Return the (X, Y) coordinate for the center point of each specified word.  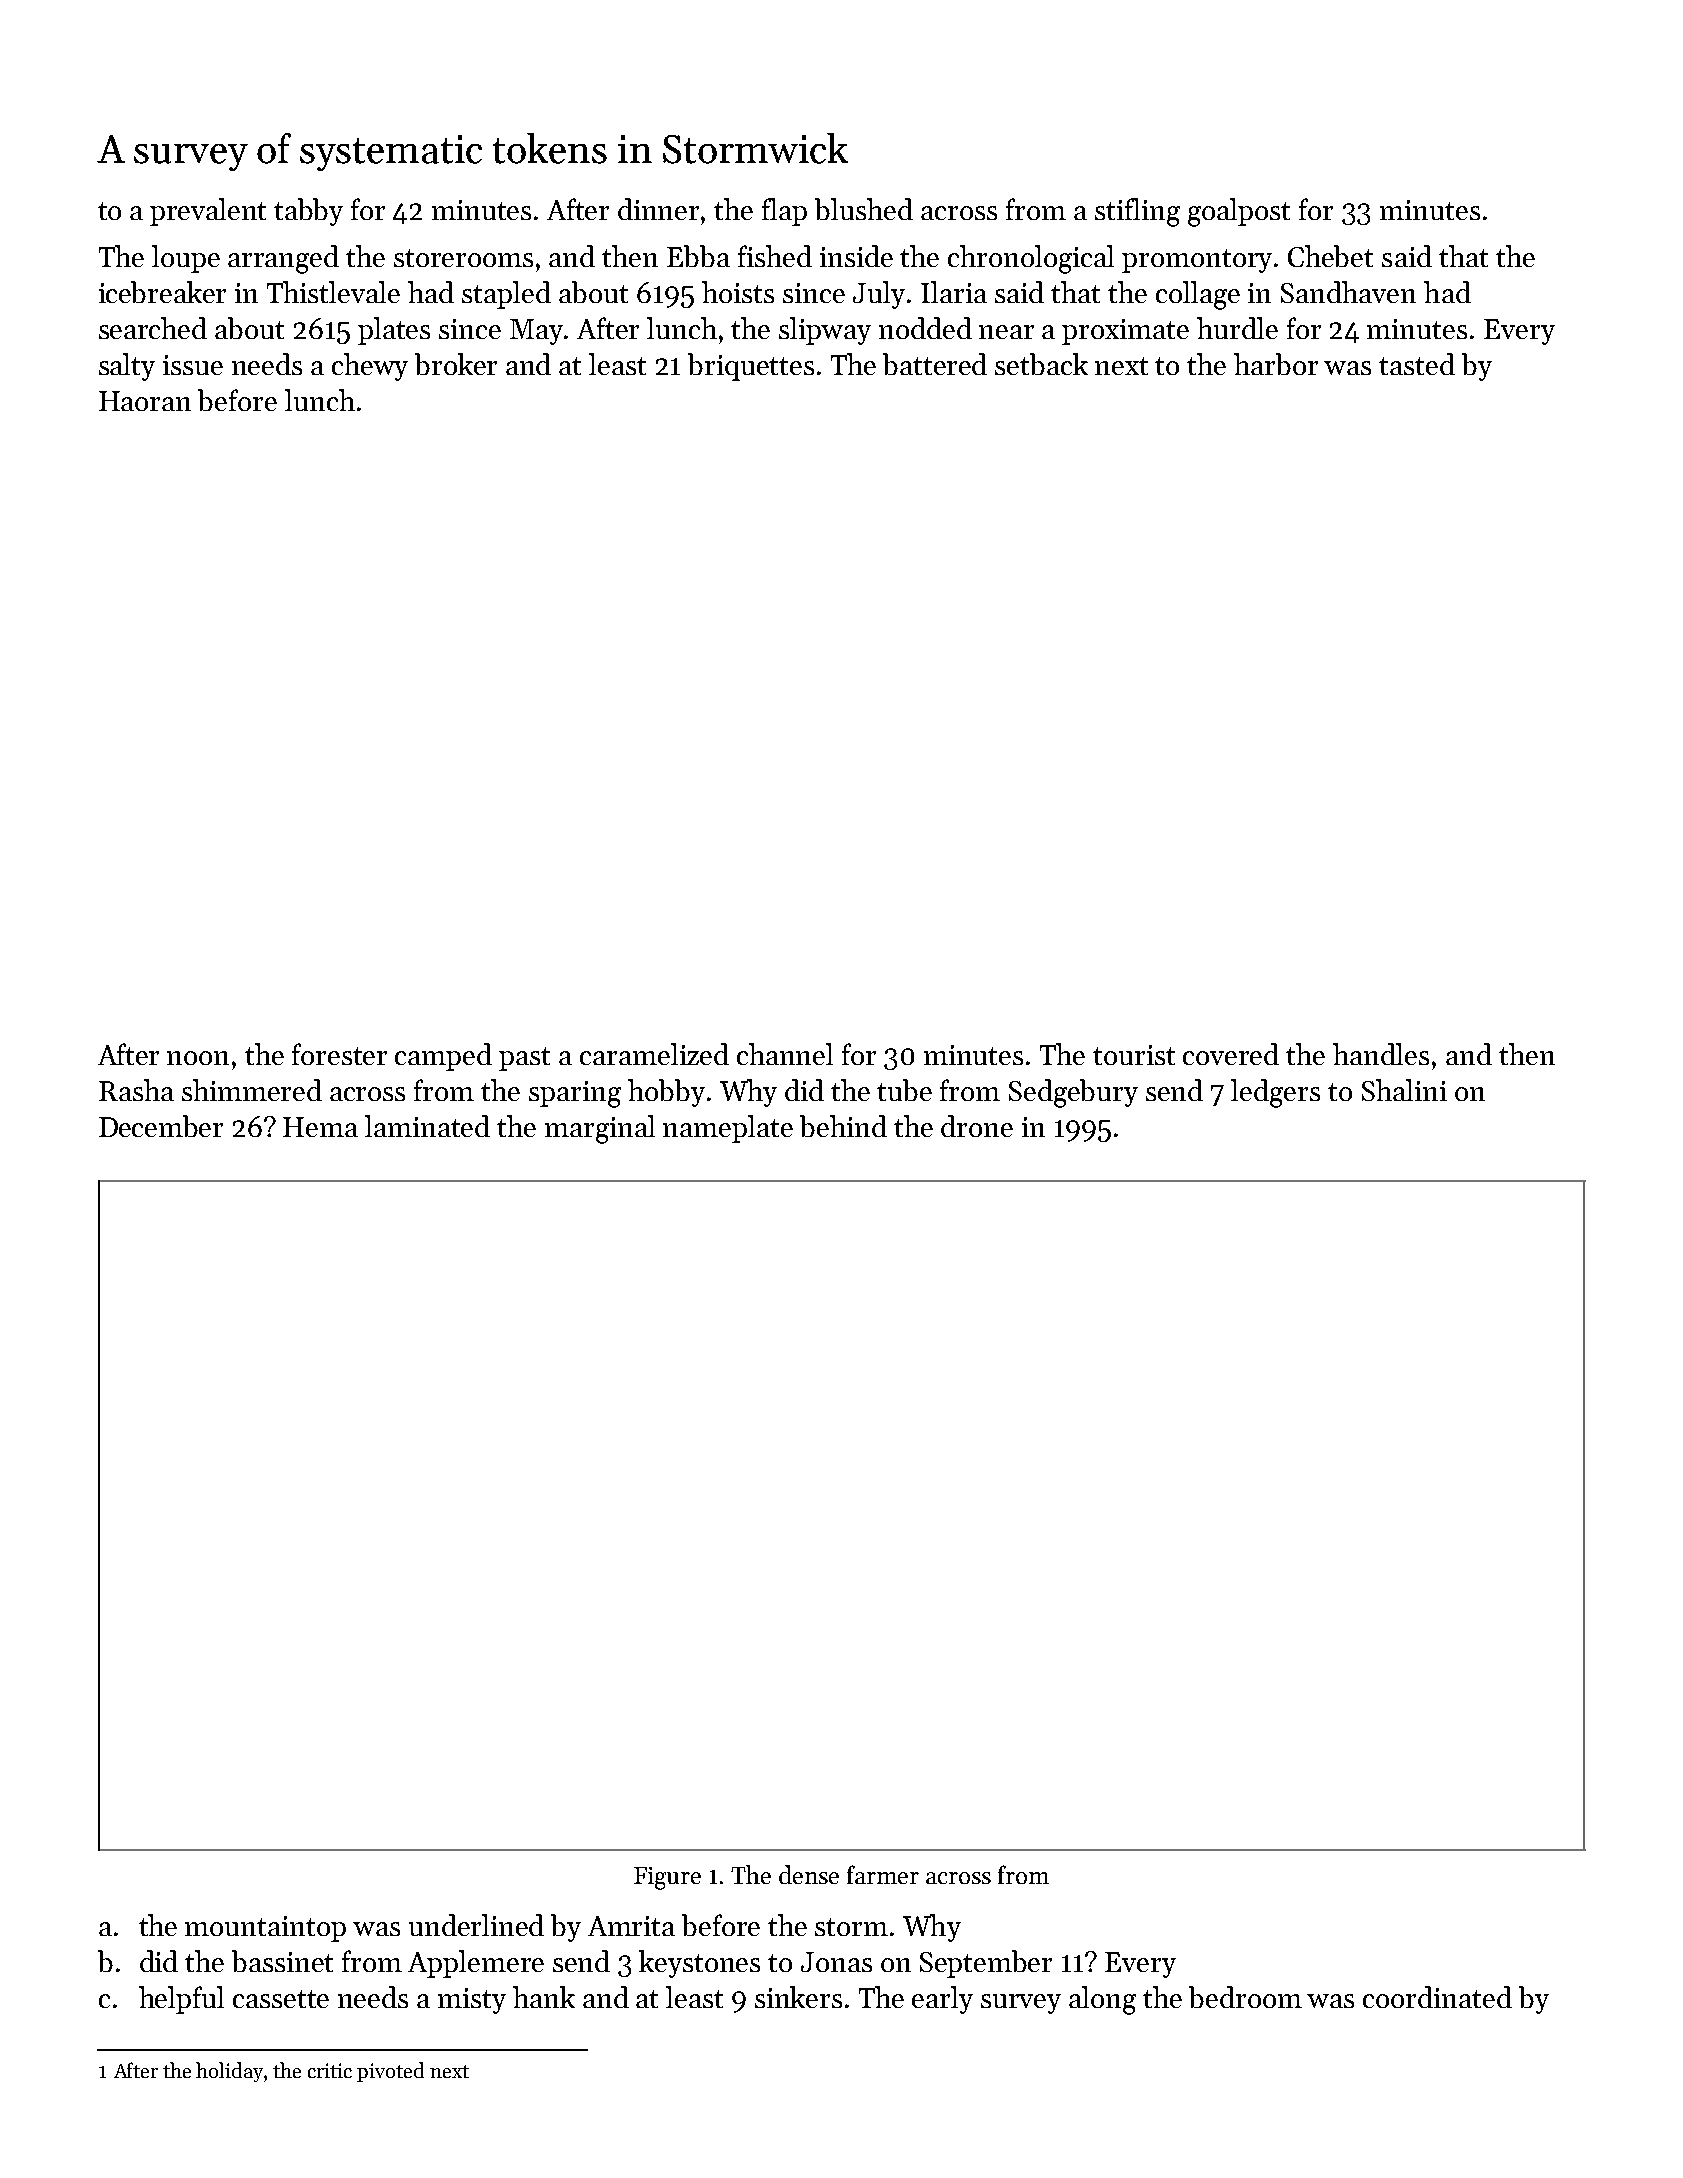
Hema (320, 1127)
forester (339, 1054)
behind (843, 1126)
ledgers (1275, 1093)
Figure (667, 1878)
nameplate (728, 1129)
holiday (229, 2072)
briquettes (751, 367)
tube (904, 1090)
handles (1381, 1054)
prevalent (208, 212)
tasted (1417, 364)
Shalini (1404, 1090)
